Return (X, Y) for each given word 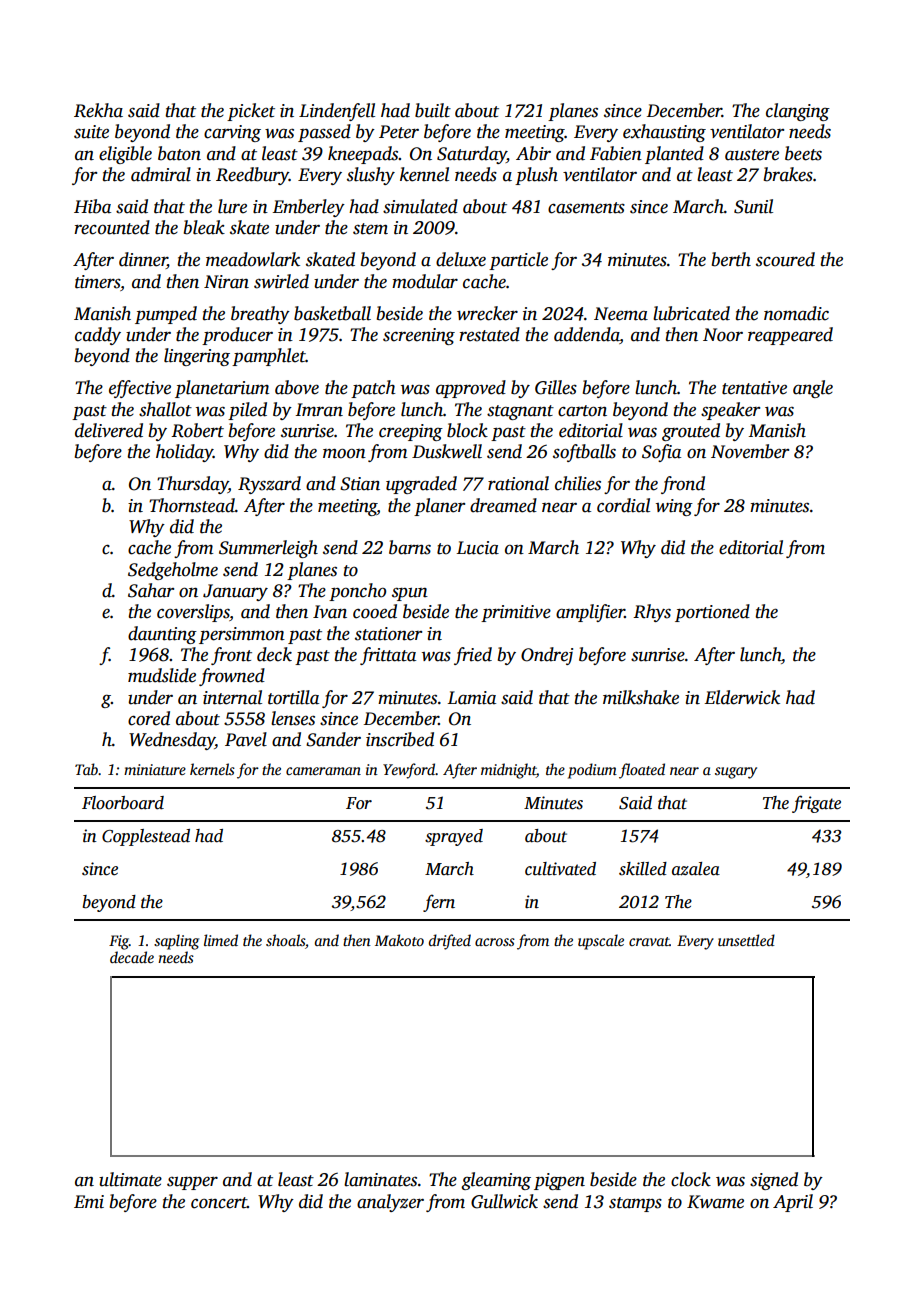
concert (219, 1203)
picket (251, 112)
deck (274, 654)
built (433, 110)
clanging (798, 112)
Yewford (409, 771)
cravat (649, 941)
